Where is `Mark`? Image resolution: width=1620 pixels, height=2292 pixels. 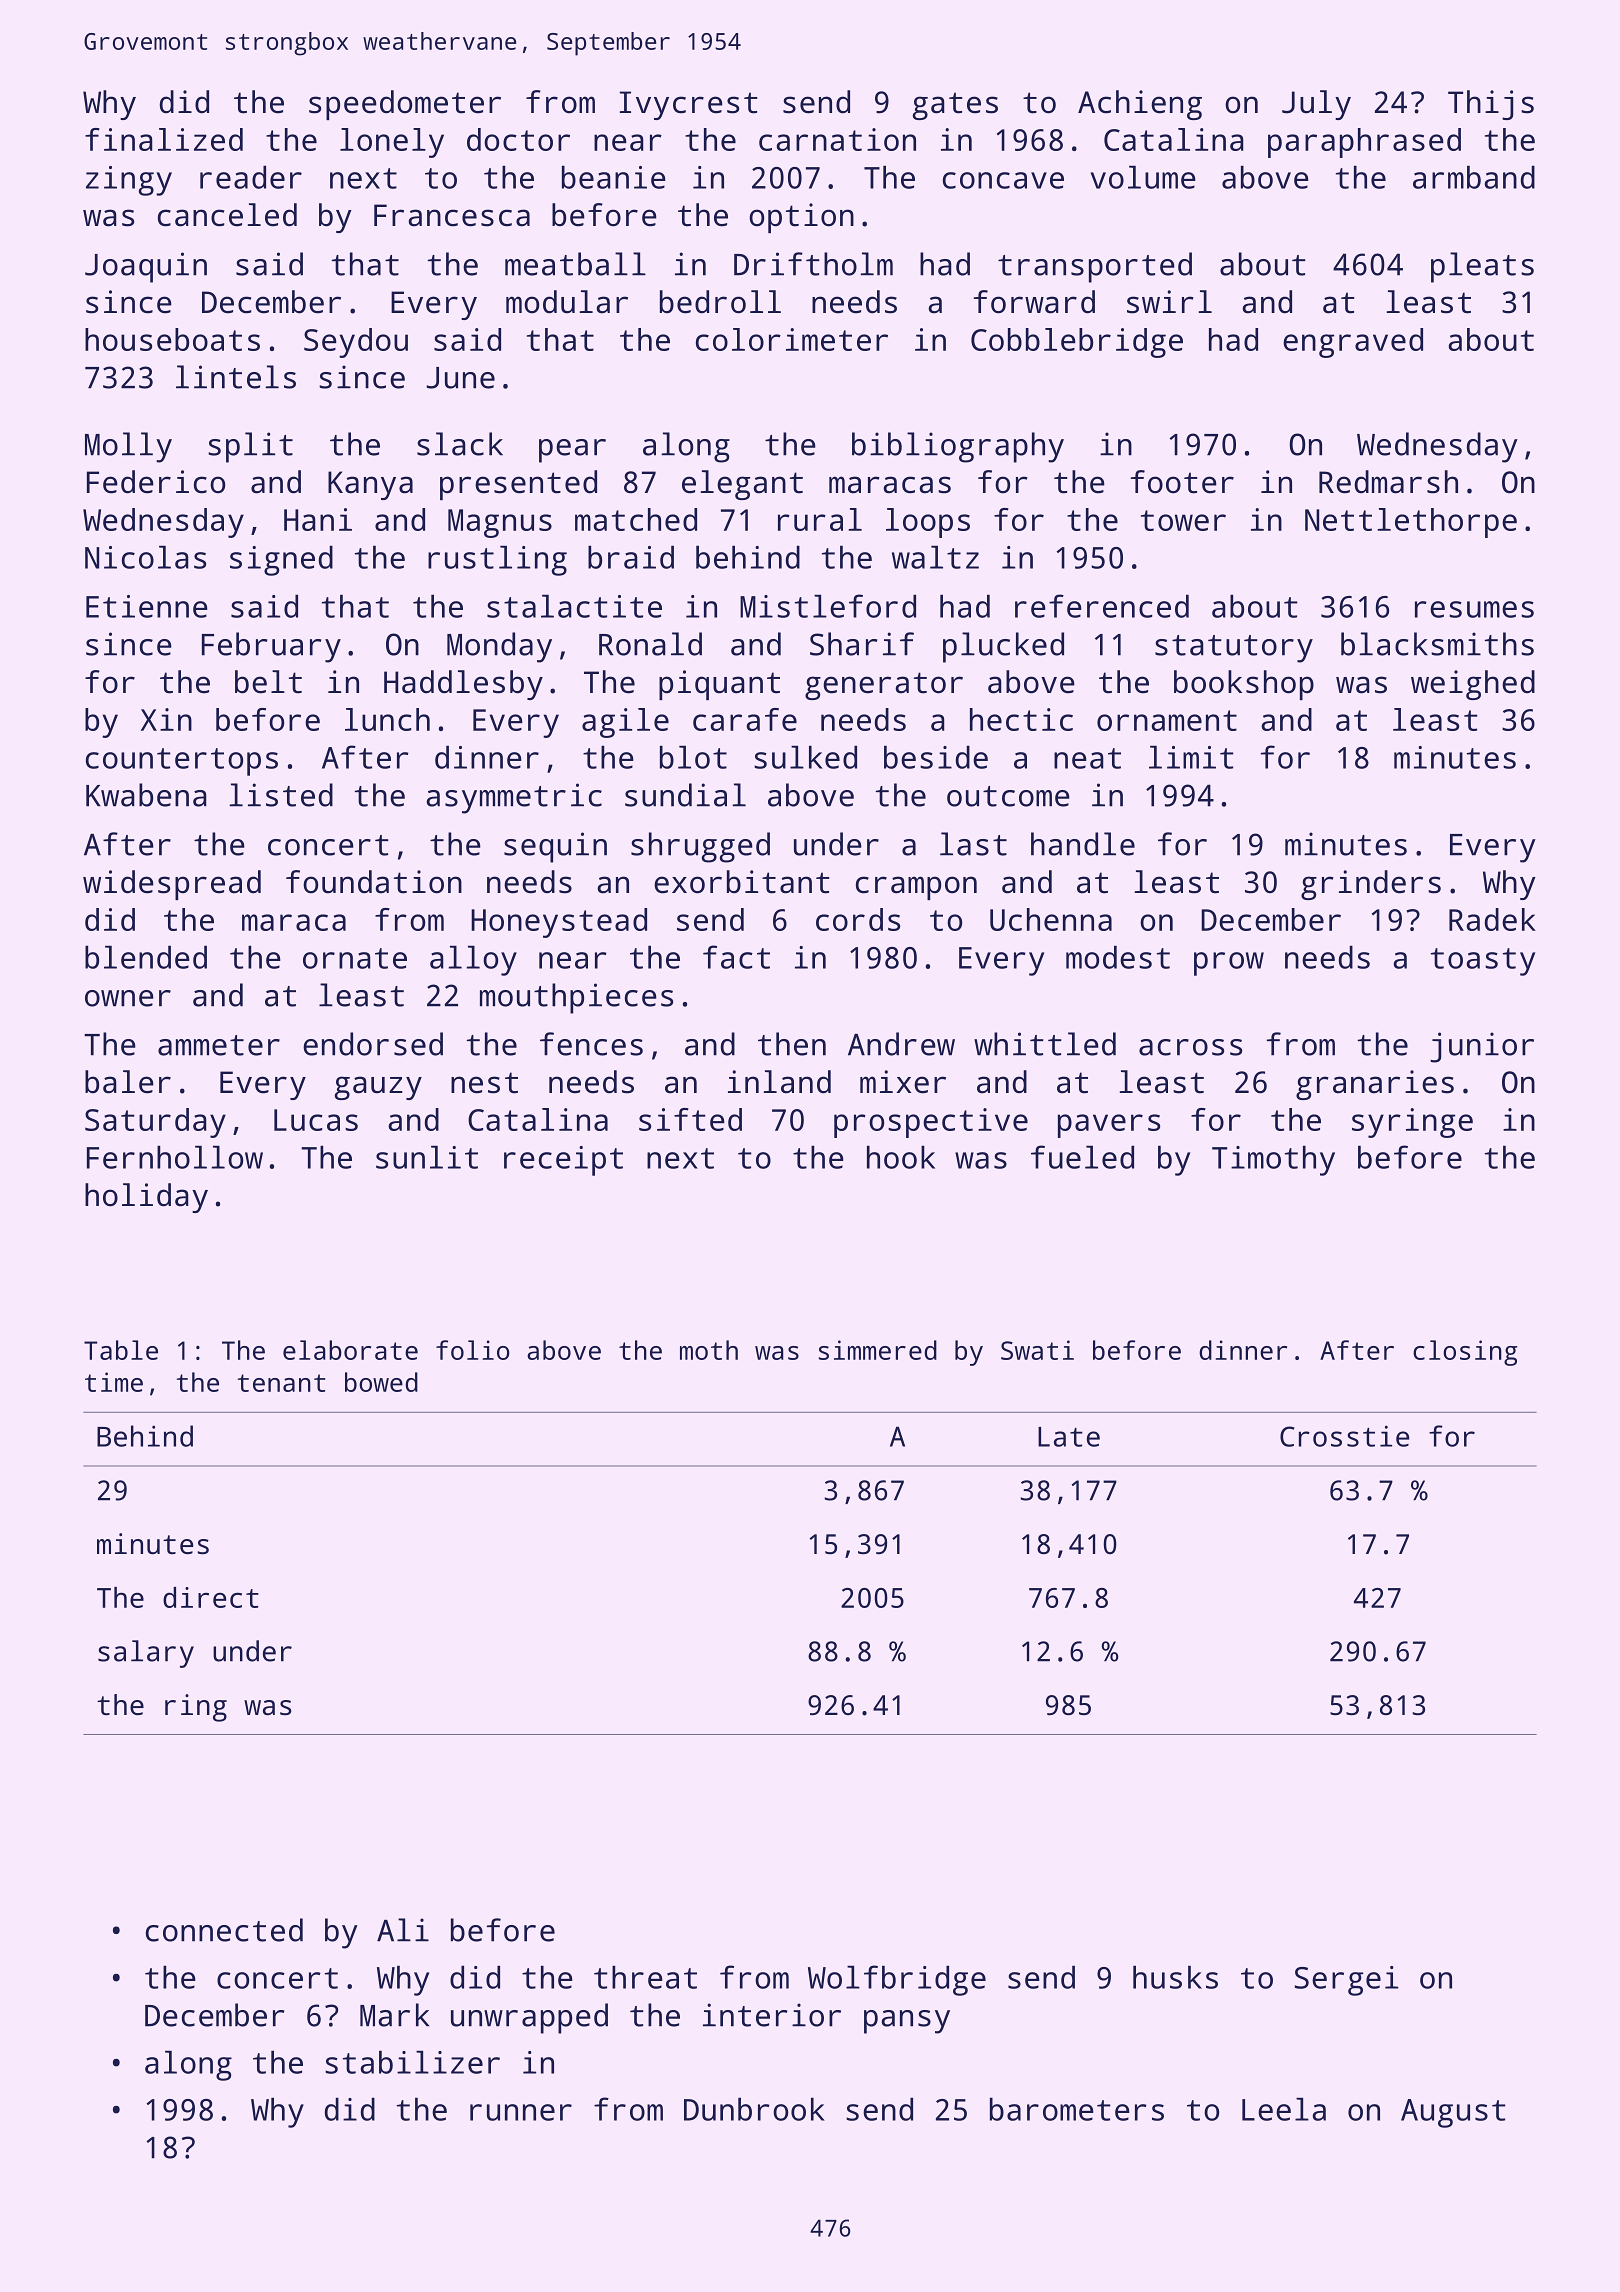 Mark is located at coordinates (394, 2015).
